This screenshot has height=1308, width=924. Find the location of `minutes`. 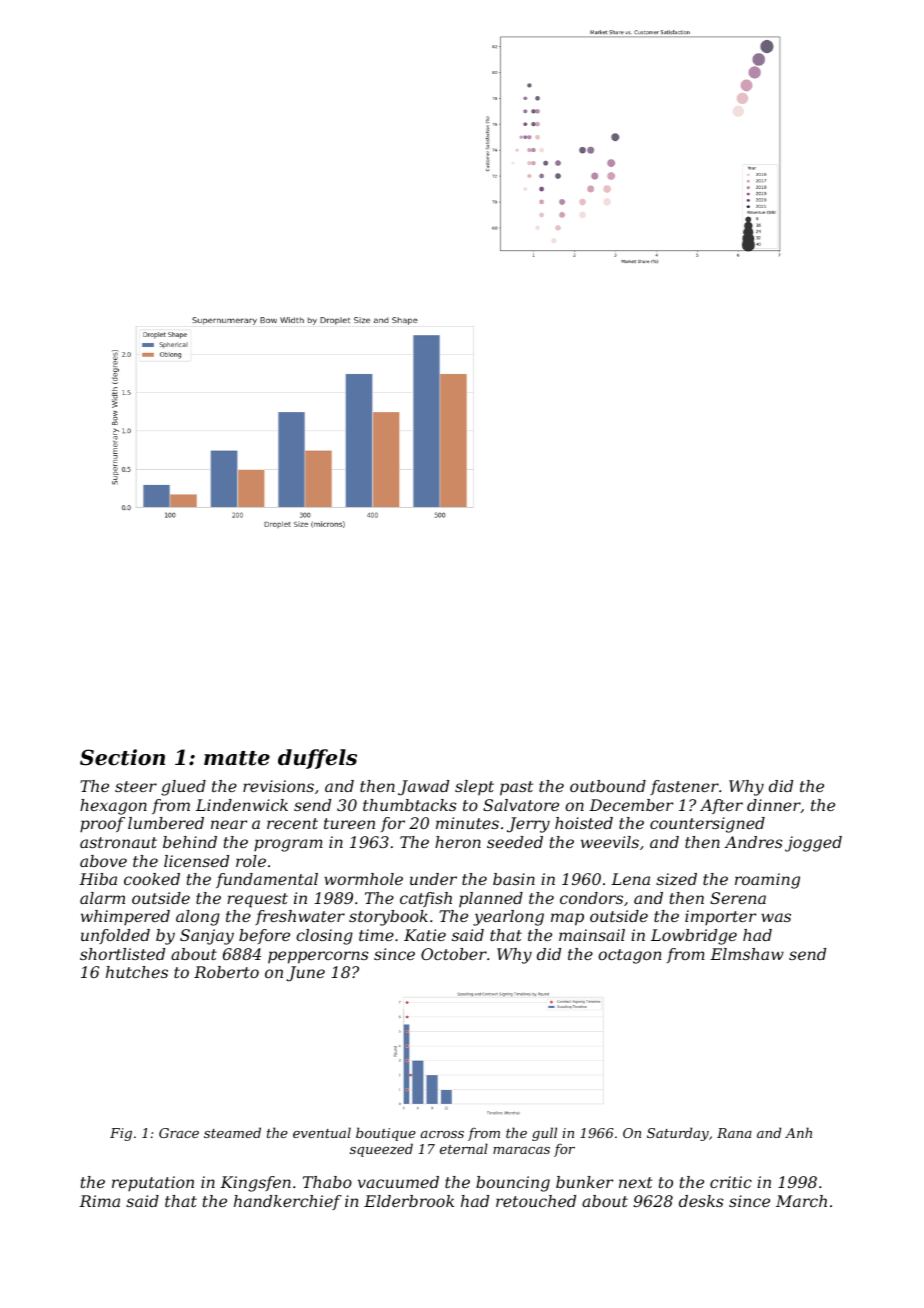

minutes is located at coordinates (467, 823).
